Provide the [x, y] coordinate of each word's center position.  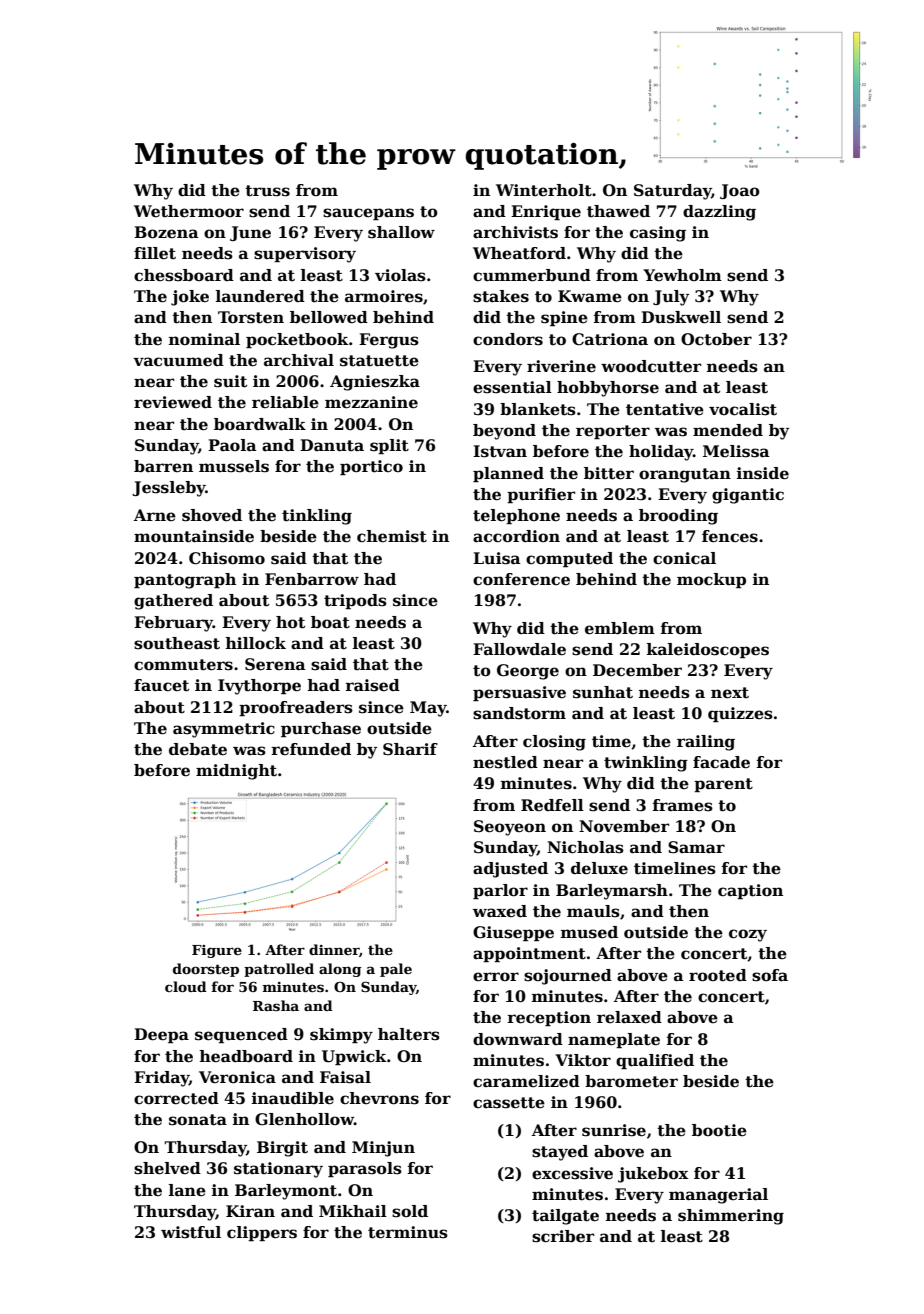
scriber [563, 1236]
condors [508, 339]
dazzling [719, 213]
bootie [719, 1130]
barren [163, 466]
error [496, 976]
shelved [167, 1168]
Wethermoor [189, 211]
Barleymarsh [612, 892]
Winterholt [544, 190]
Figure [217, 951]
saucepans [368, 214]
